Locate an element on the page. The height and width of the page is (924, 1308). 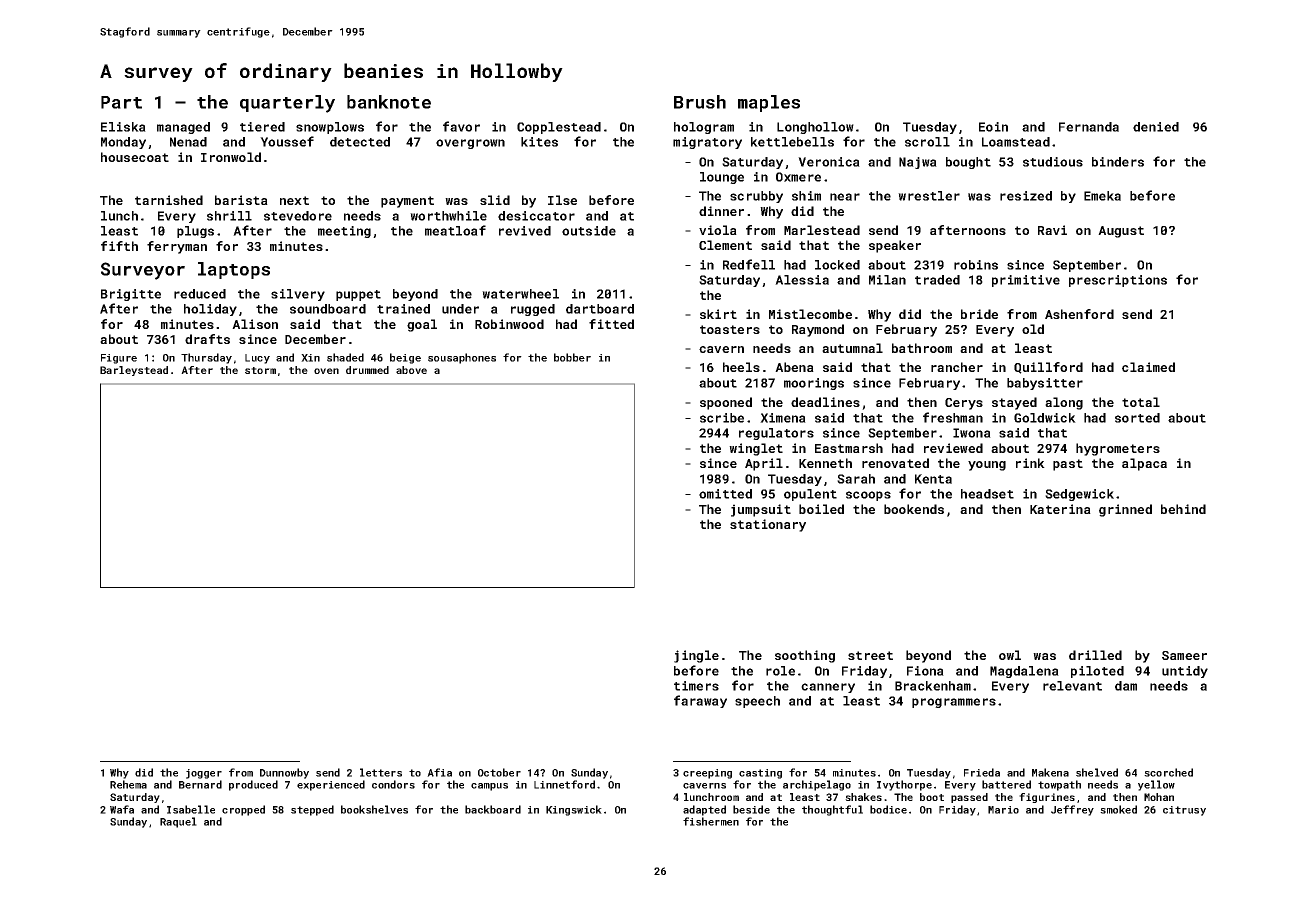
speaker is located at coordinates (895, 246).
